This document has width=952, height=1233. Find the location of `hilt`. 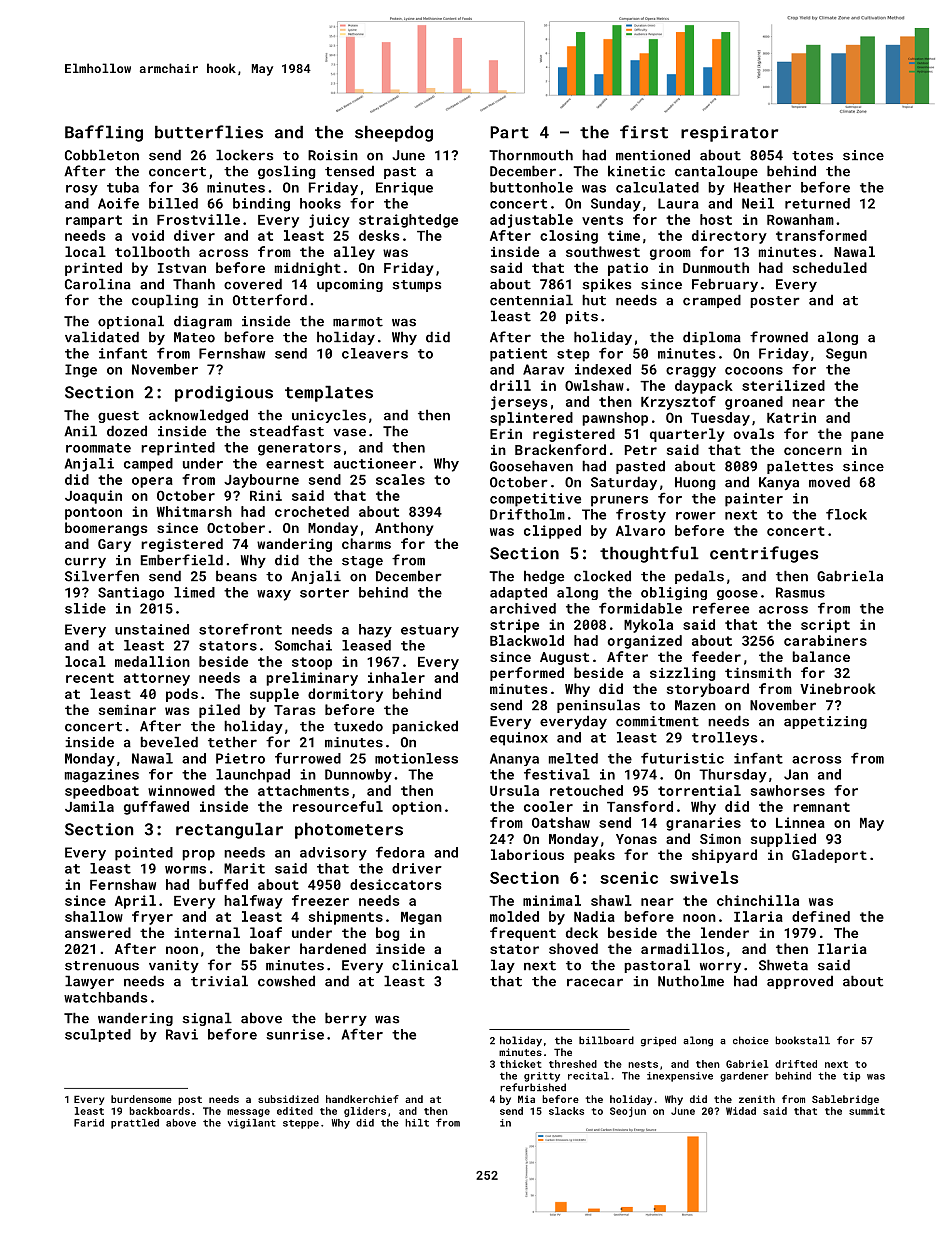

hilt is located at coordinates (417, 1123).
